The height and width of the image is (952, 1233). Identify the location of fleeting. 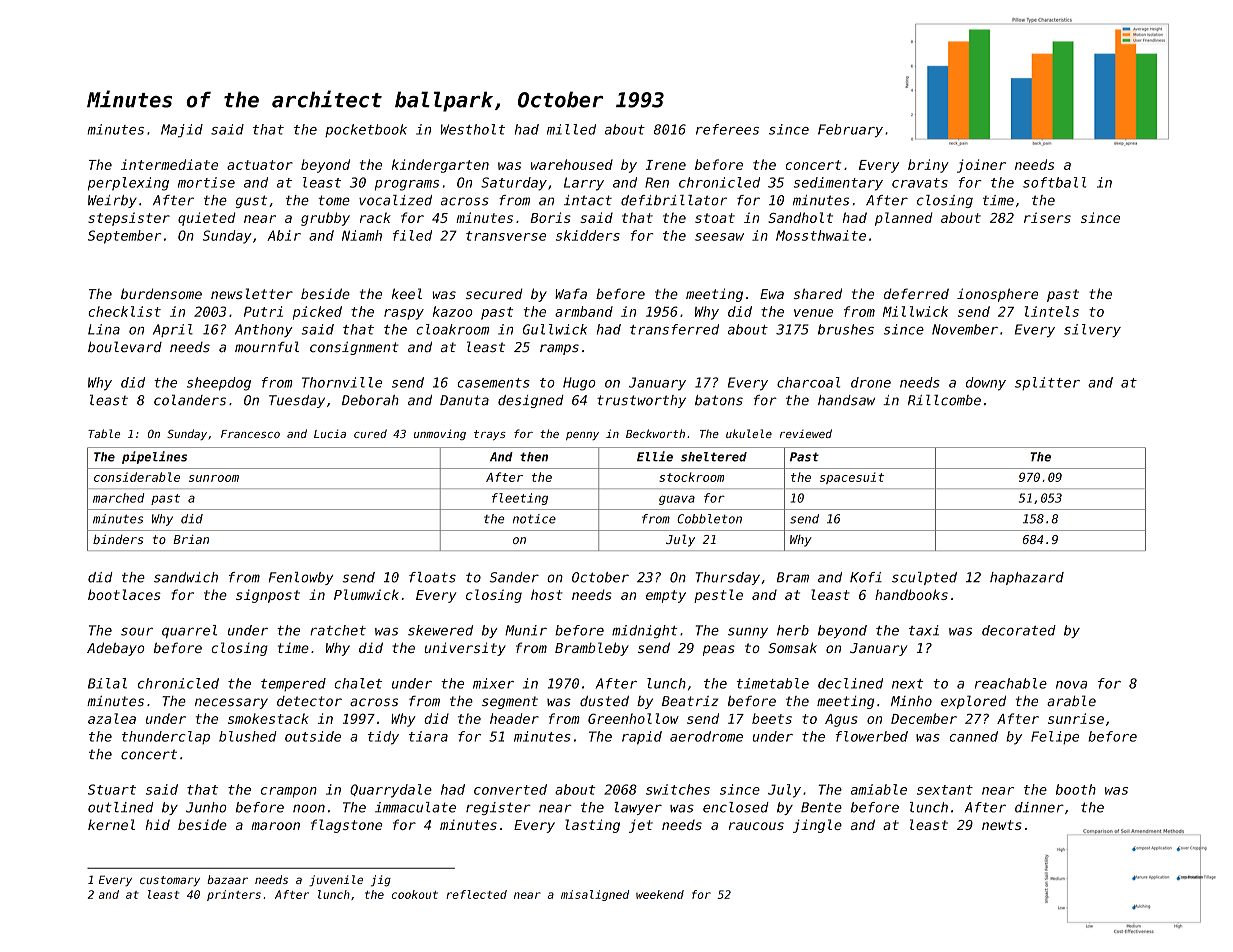
(520, 499).
